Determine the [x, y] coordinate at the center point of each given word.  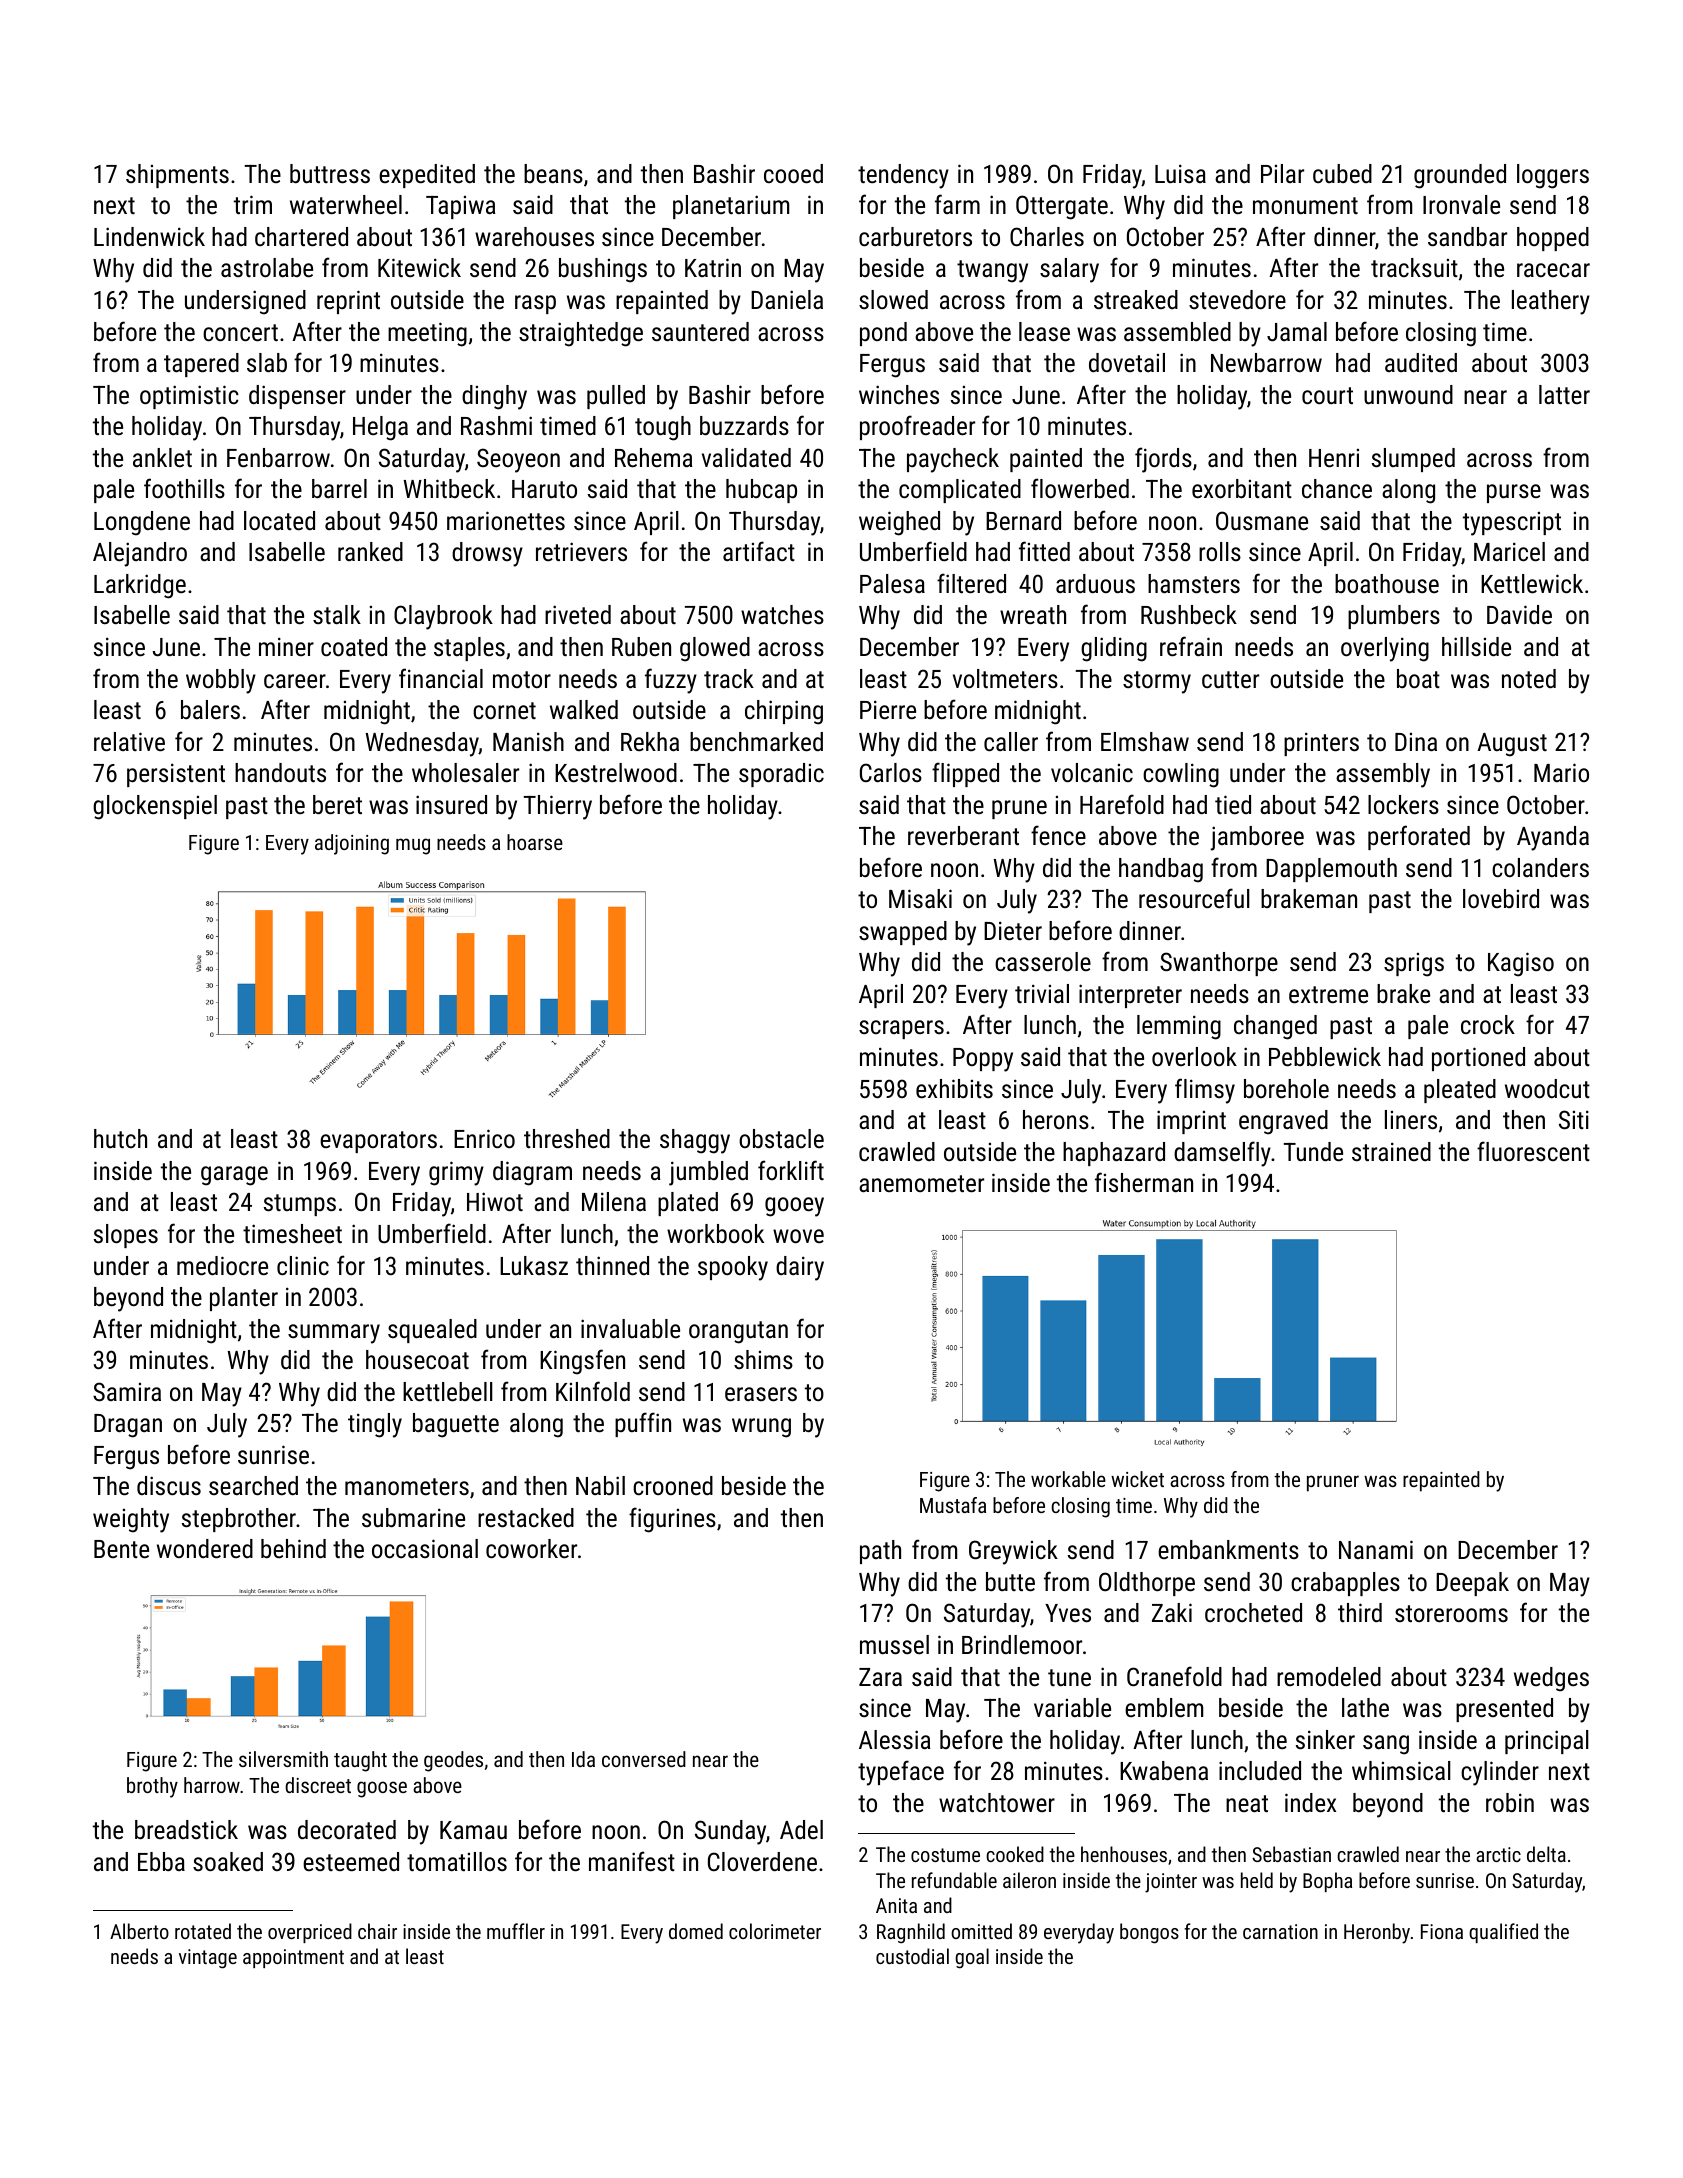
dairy [800, 1268]
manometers [407, 1486]
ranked [370, 551]
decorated [347, 1829]
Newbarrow [1266, 362]
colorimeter [775, 1931]
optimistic [189, 397]
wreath [1033, 614]
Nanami [1376, 1549]
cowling [1181, 775]
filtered [971, 583]
